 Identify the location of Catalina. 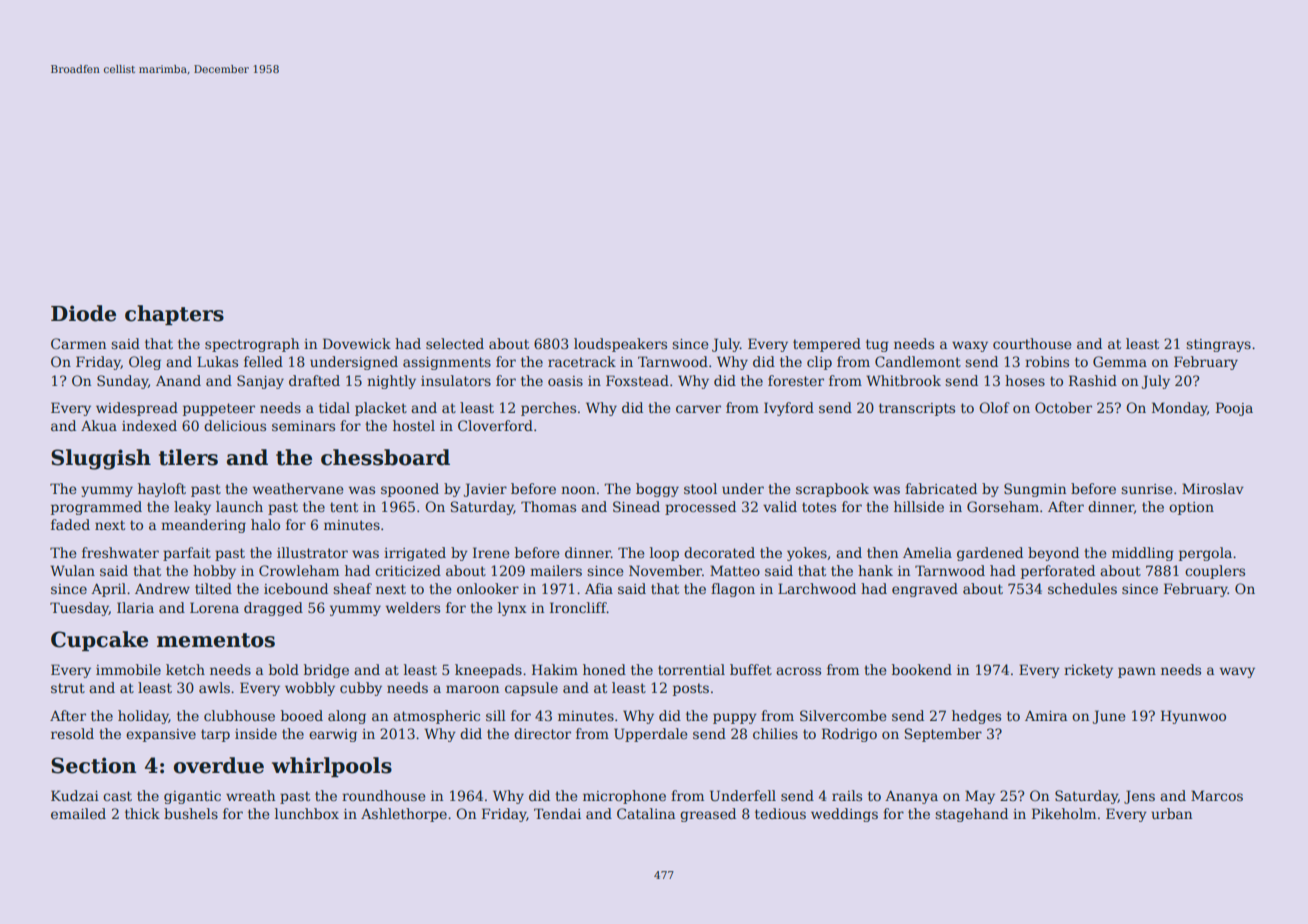
(646, 813).
